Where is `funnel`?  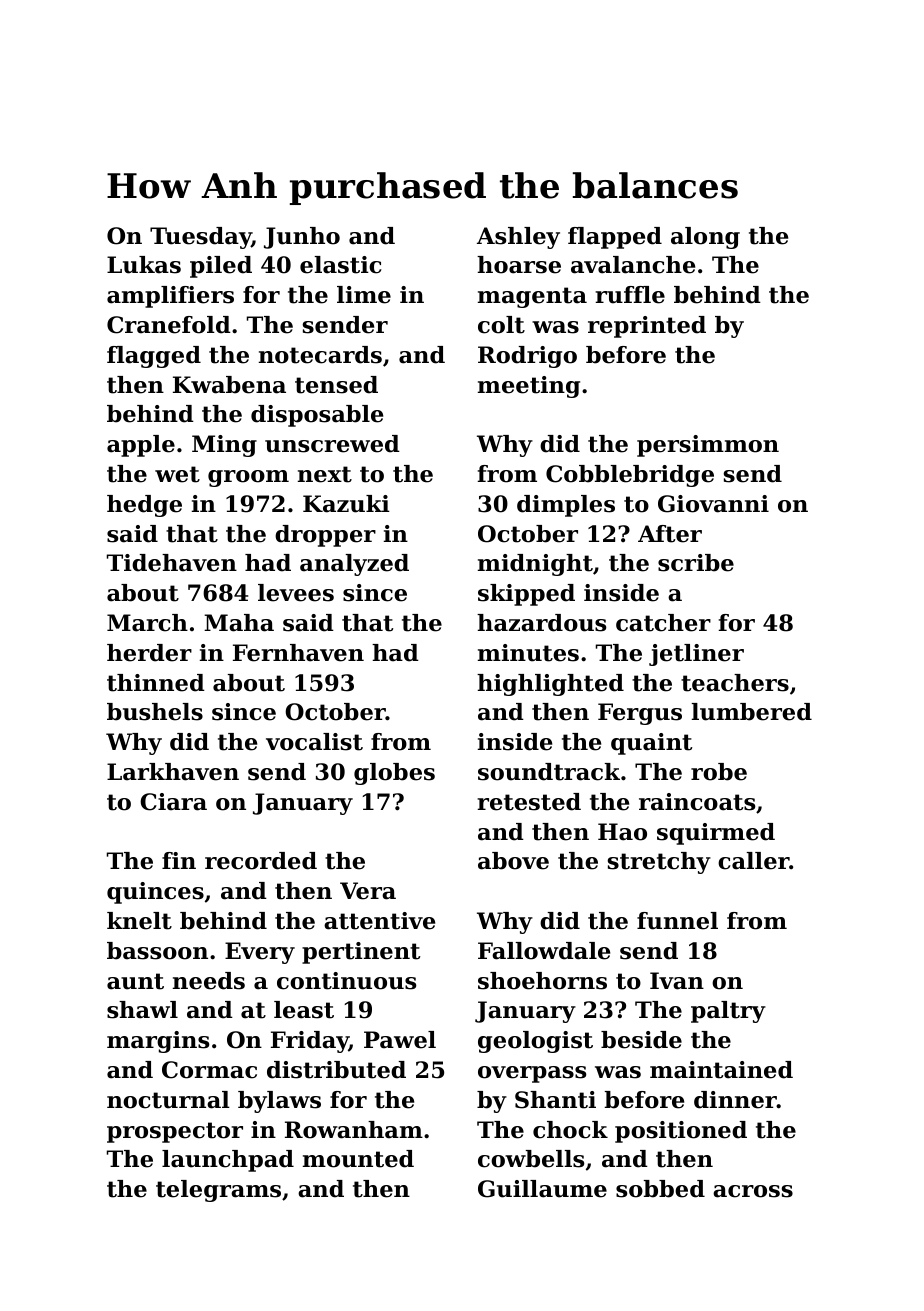
funnel is located at coordinates (677, 921).
